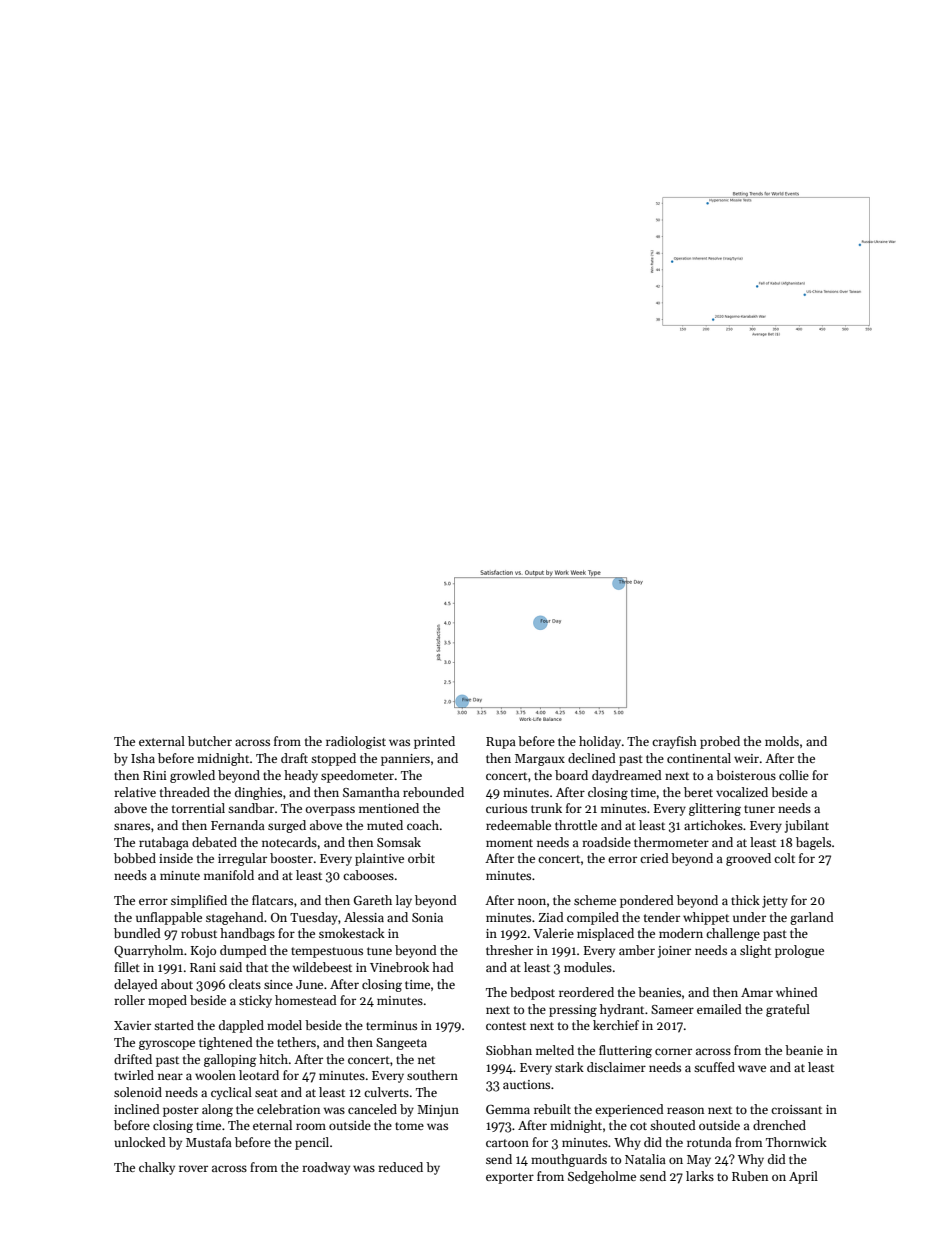 The height and width of the screenshot is (1233, 952). I want to click on drifted, so click(133, 1059).
